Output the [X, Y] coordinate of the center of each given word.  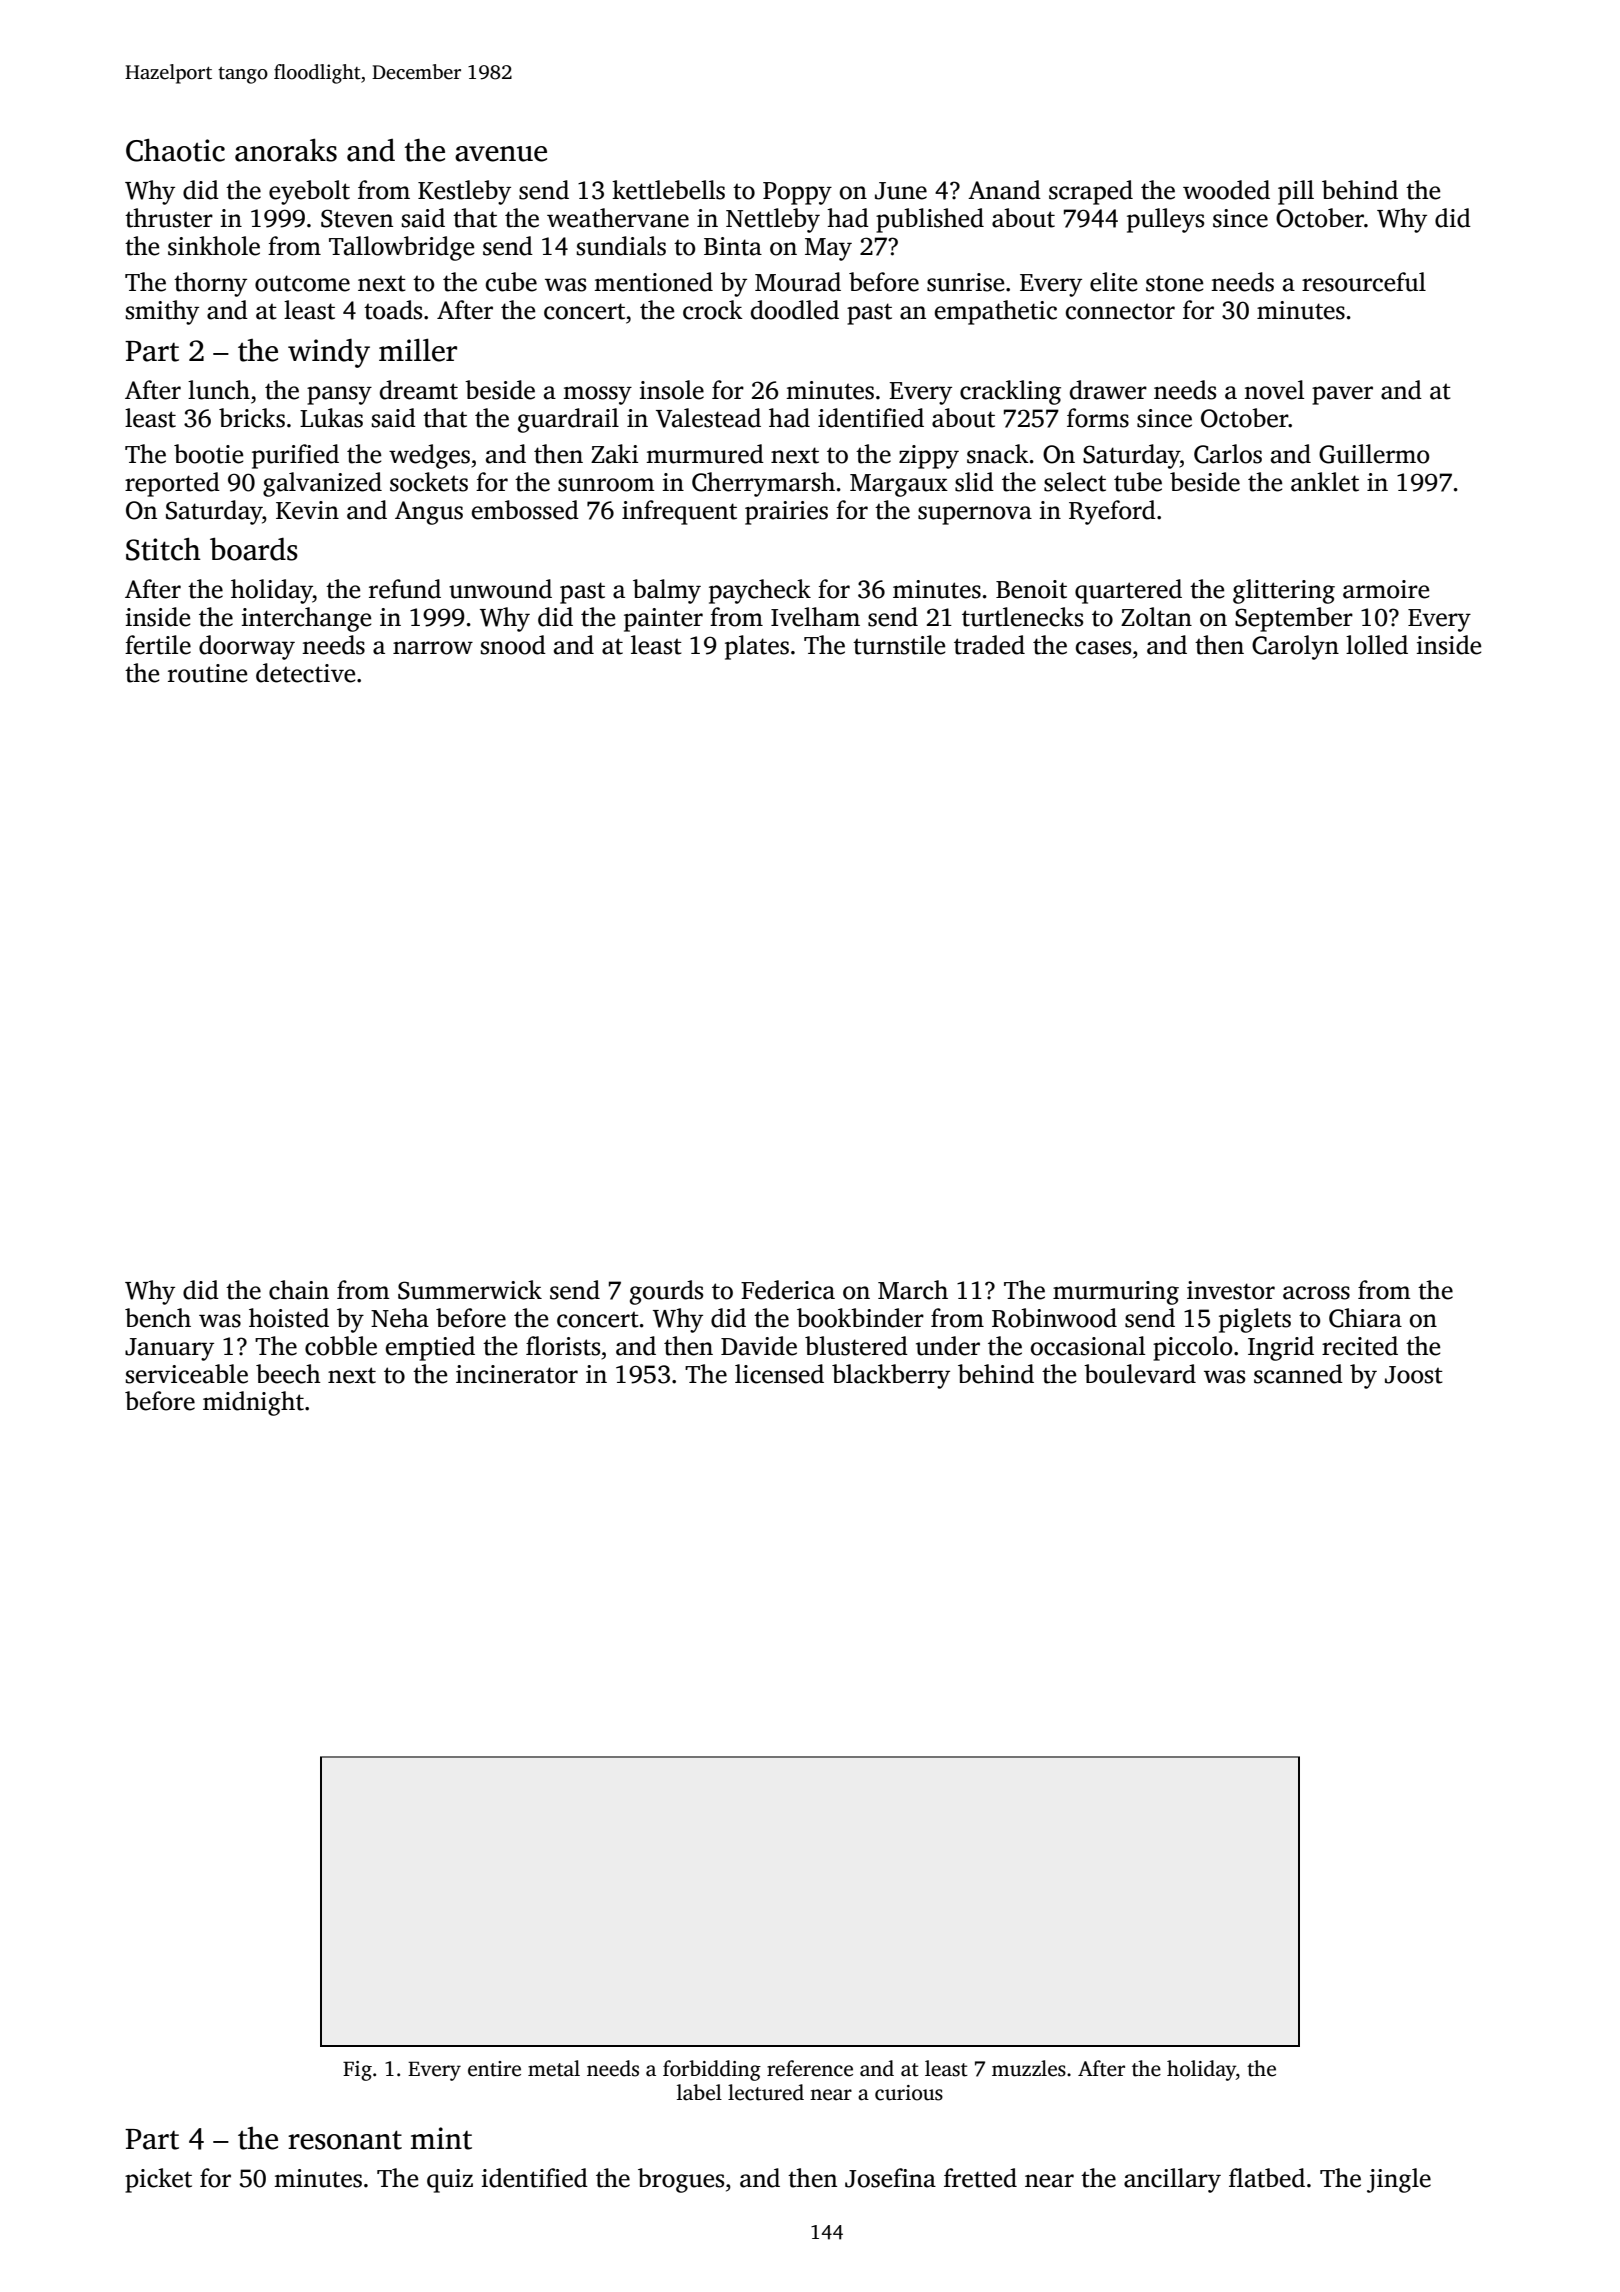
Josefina [890, 2178]
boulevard [1140, 1374]
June [901, 191]
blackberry [891, 1376]
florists [563, 1346]
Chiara [1365, 1318]
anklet [1325, 482]
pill [1296, 192]
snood [513, 645]
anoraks [286, 150]
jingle [1399, 2180]
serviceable [187, 1374]
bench [158, 1318]
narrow [433, 648]
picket [158, 2180]
